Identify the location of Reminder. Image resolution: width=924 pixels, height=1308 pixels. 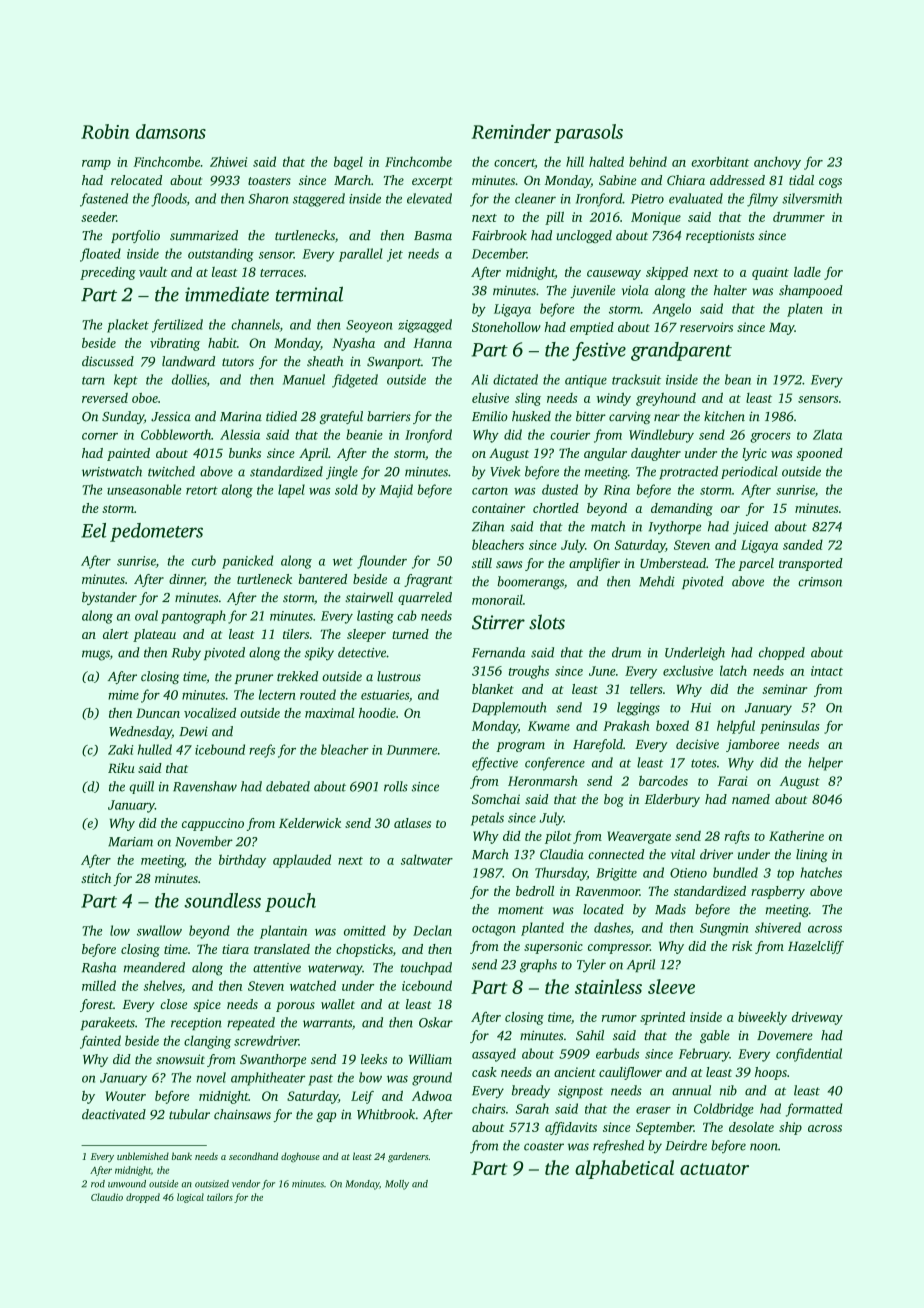
(511, 131).
